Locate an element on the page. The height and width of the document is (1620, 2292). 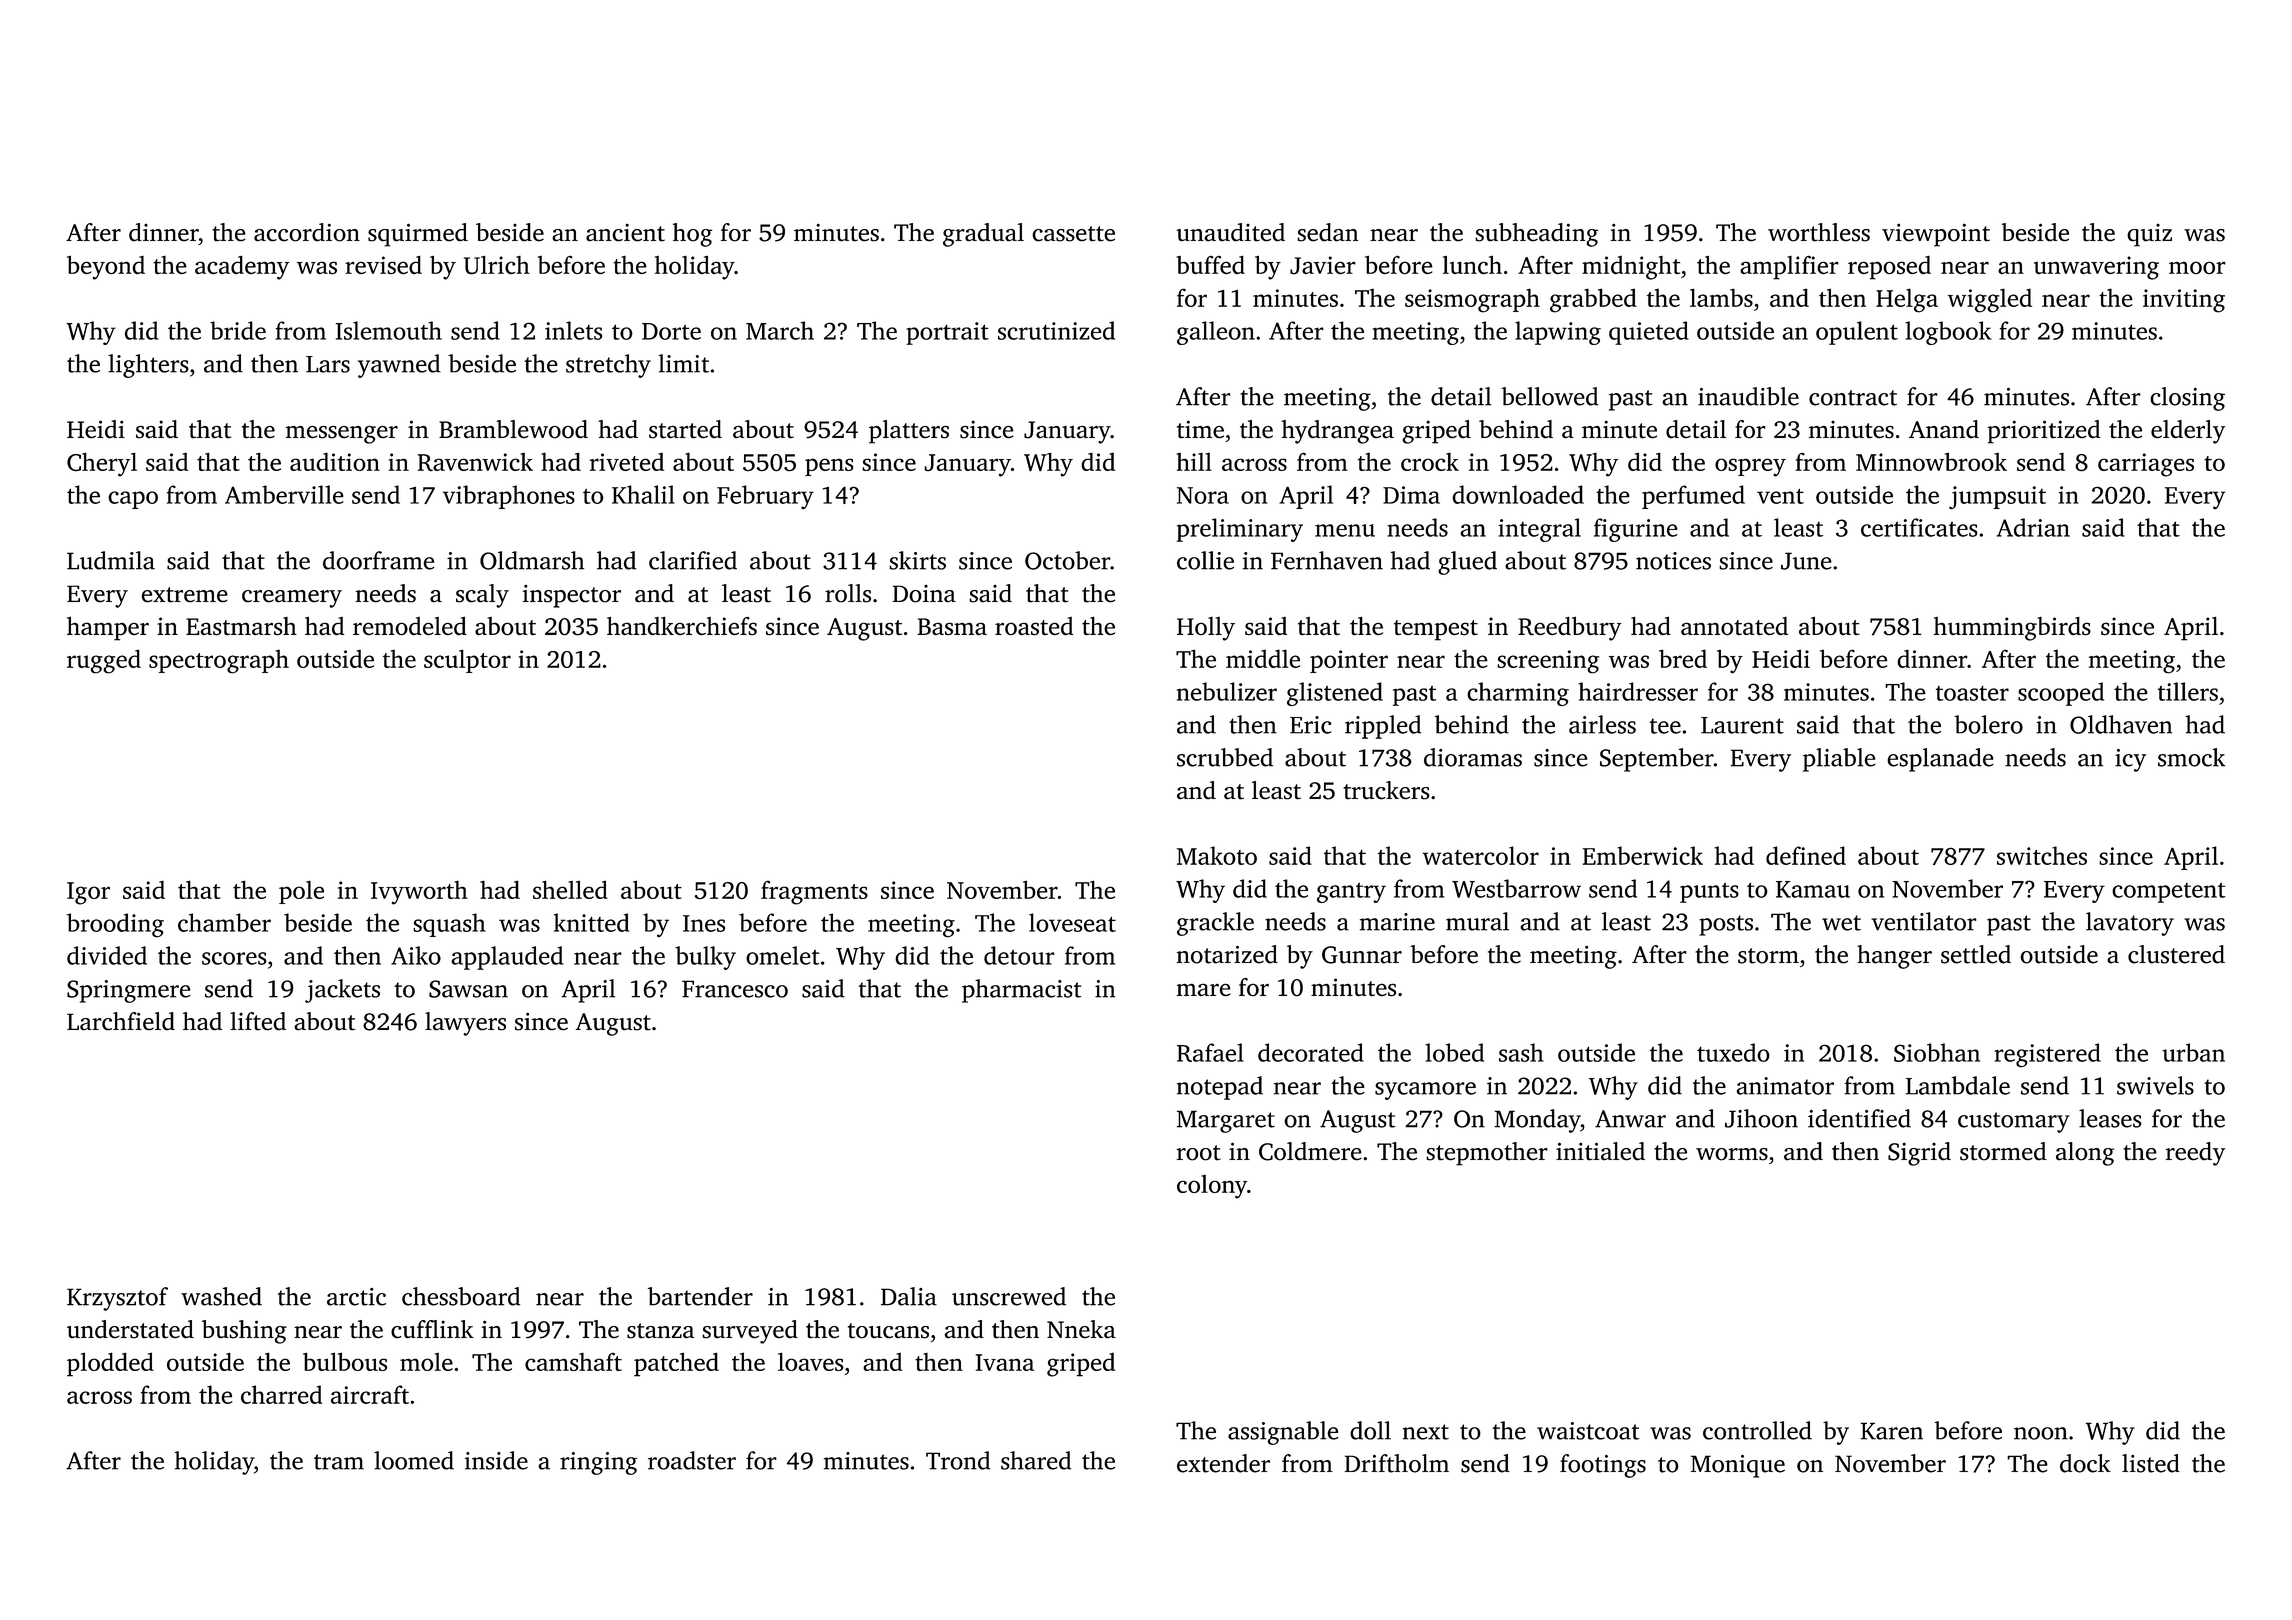
shared is located at coordinates (1036, 1460).
